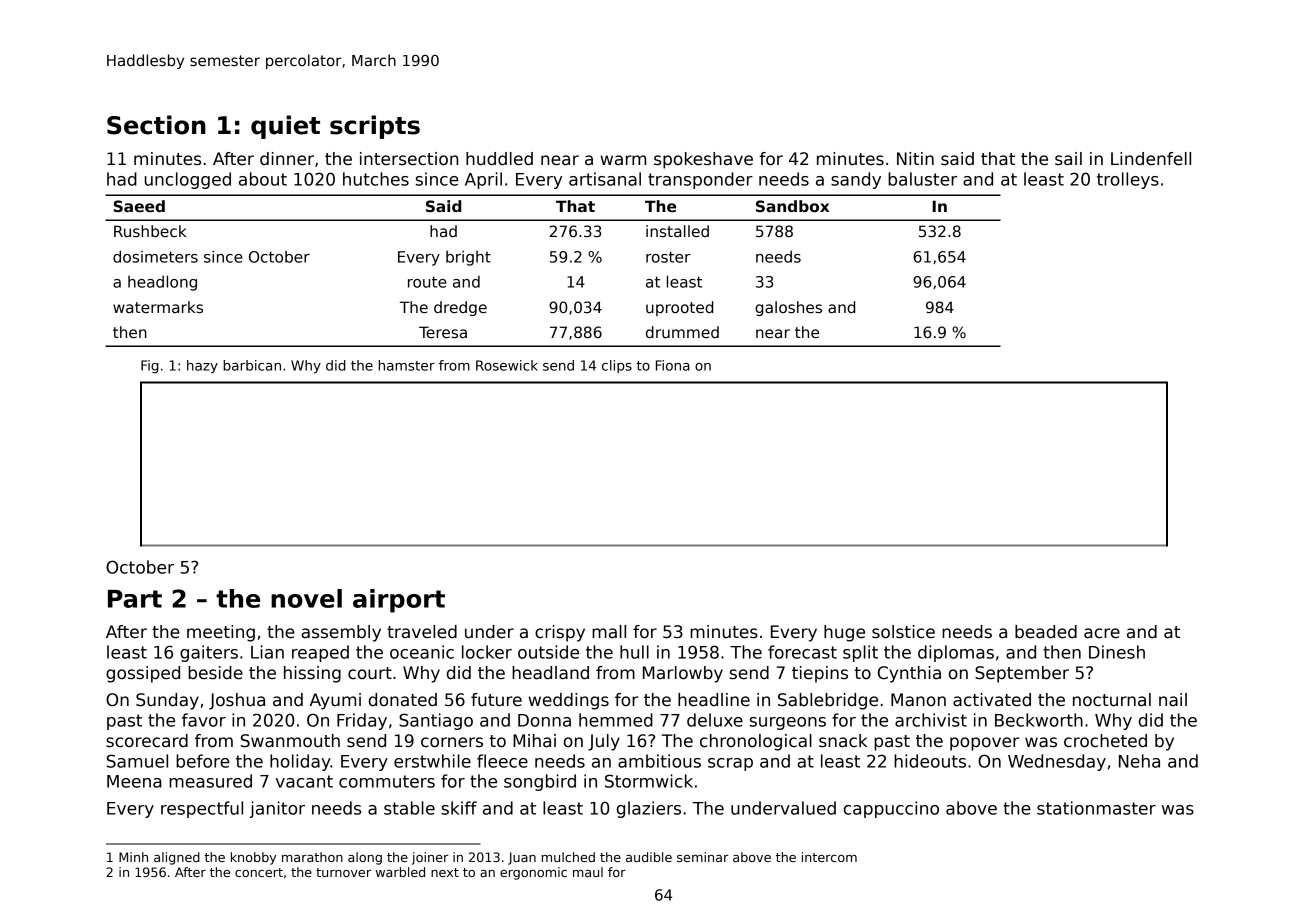  What do you see at coordinates (829, 857) in the screenshot?
I see `intercom` at bounding box center [829, 857].
